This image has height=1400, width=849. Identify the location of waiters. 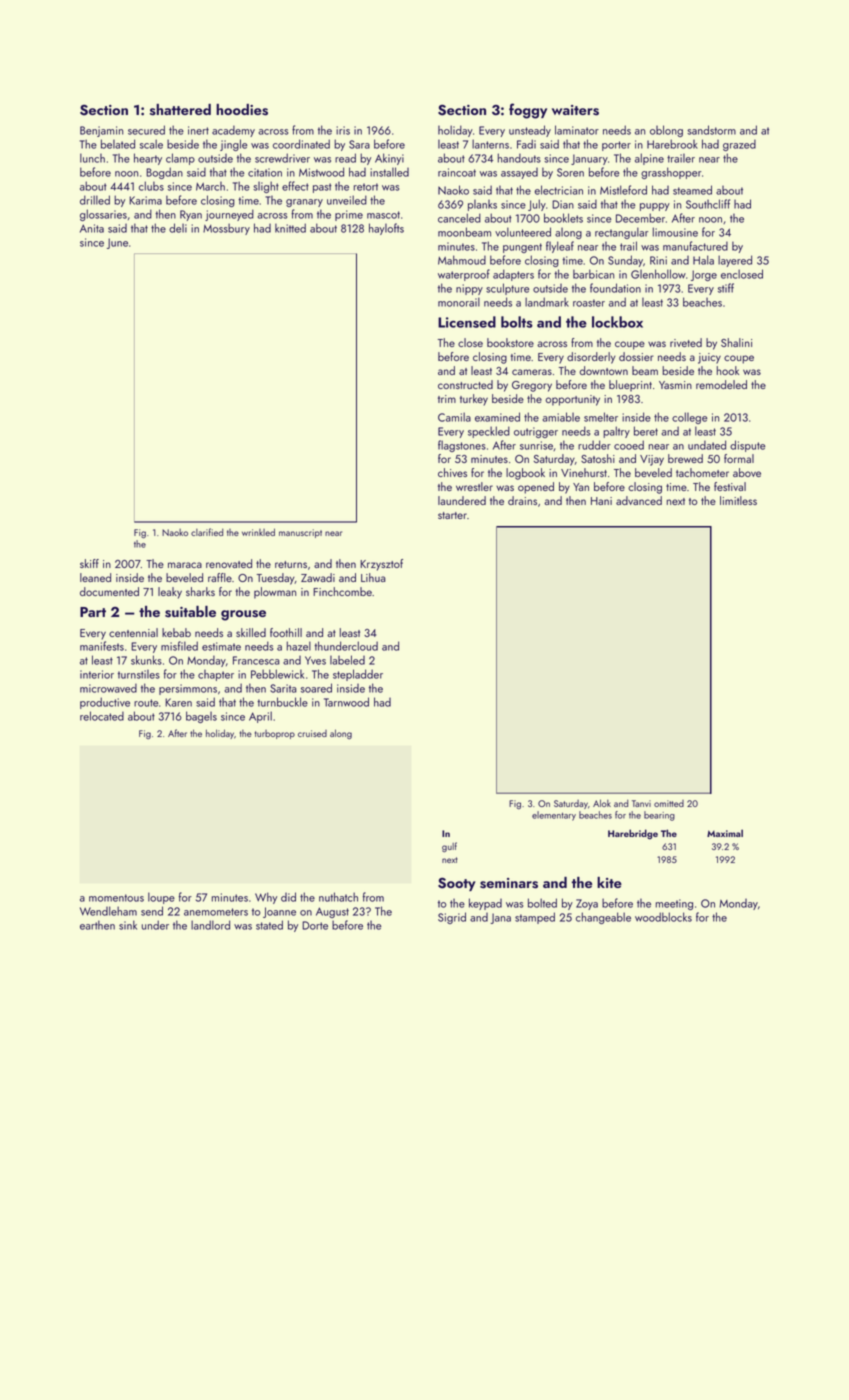
(575, 110).
